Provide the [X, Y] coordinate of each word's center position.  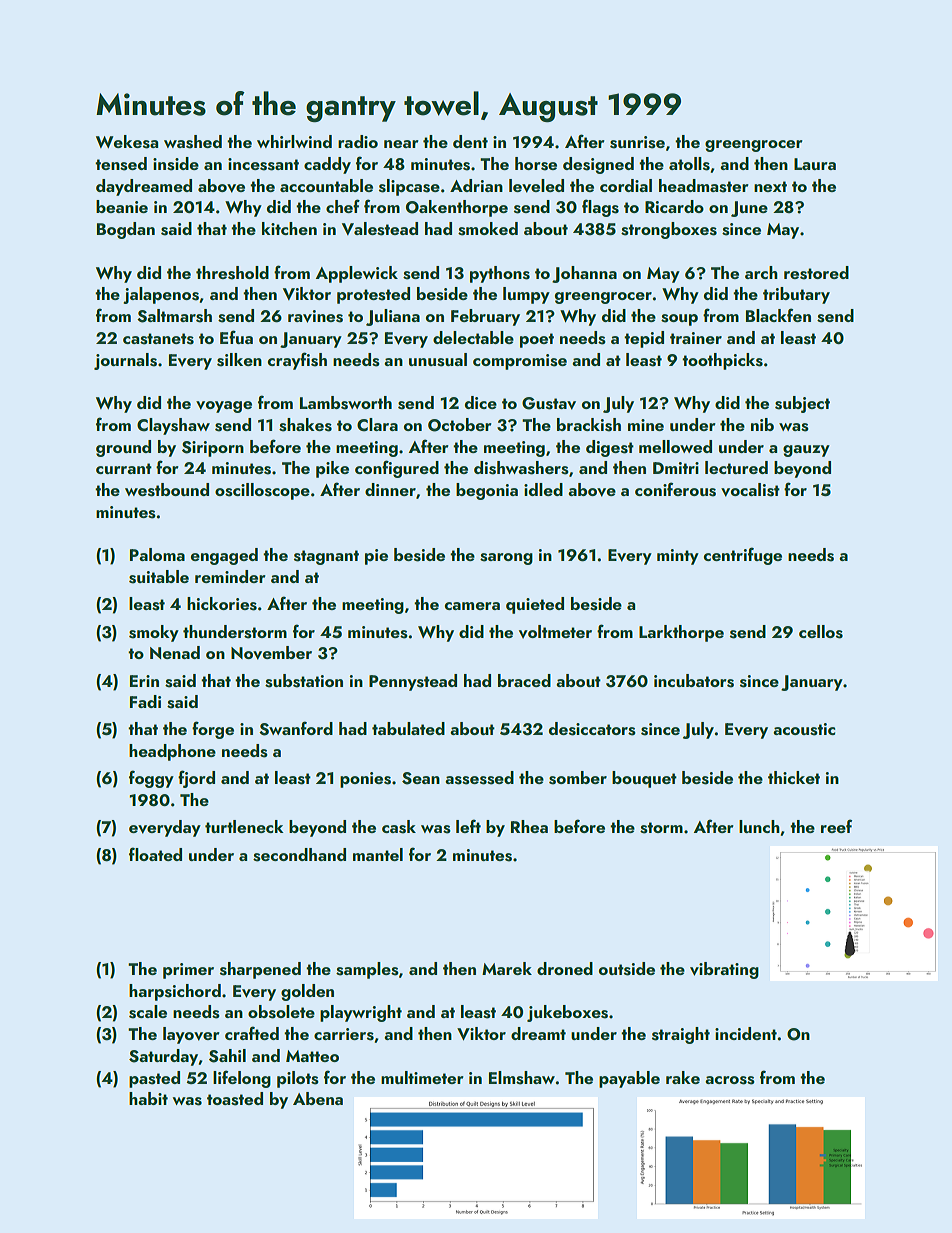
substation [304, 681]
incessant [263, 164]
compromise [520, 362]
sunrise [637, 142]
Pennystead [413, 682]
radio [358, 141]
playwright [361, 1013]
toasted [235, 1099]
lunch [759, 826]
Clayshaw [173, 426]
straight [681, 1035]
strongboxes [669, 230]
